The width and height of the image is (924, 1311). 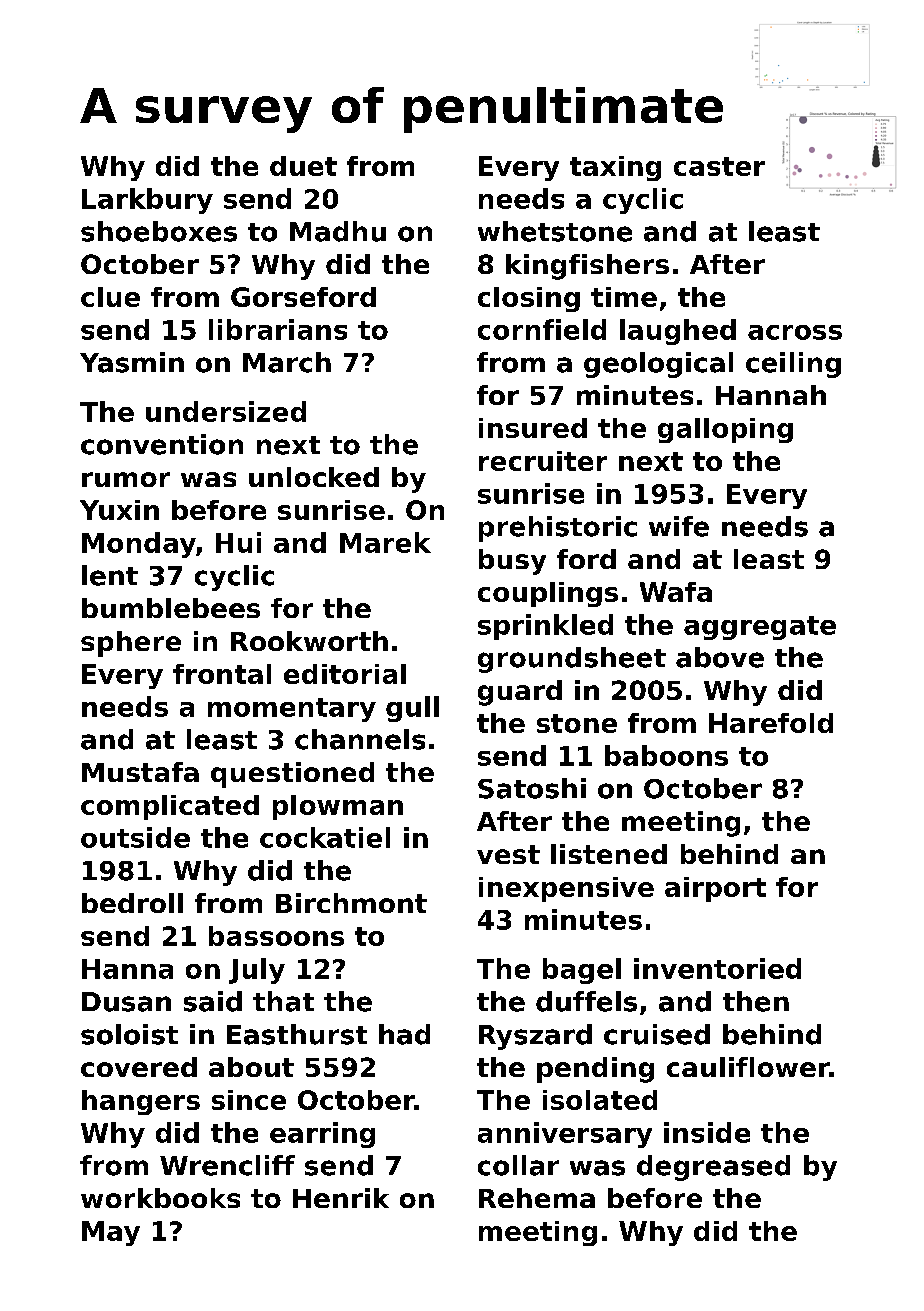 What do you see at coordinates (548, 594) in the image?
I see `couplings` at bounding box center [548, 594].
